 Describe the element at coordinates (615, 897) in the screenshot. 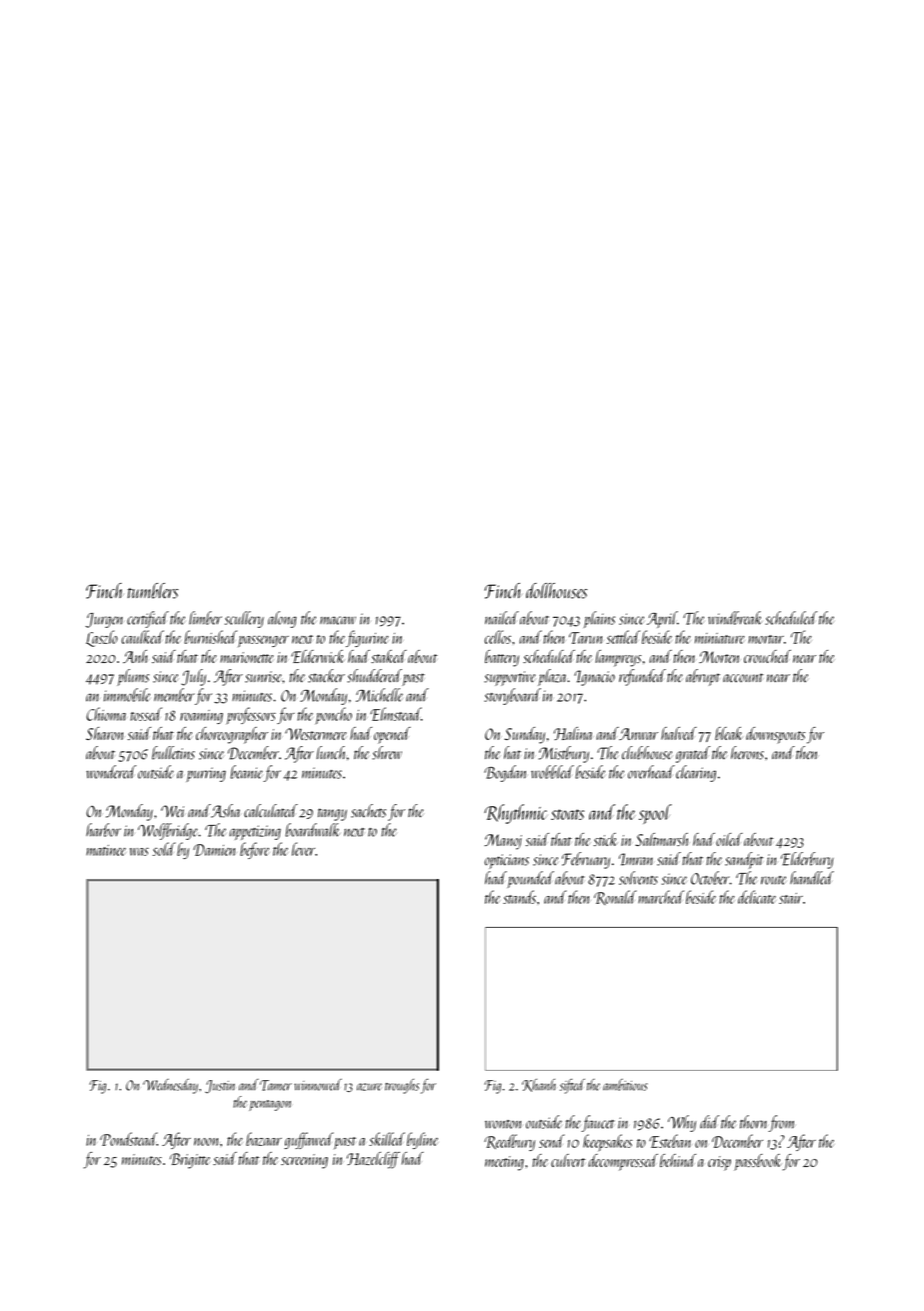

I see `Ronald` at that location.
